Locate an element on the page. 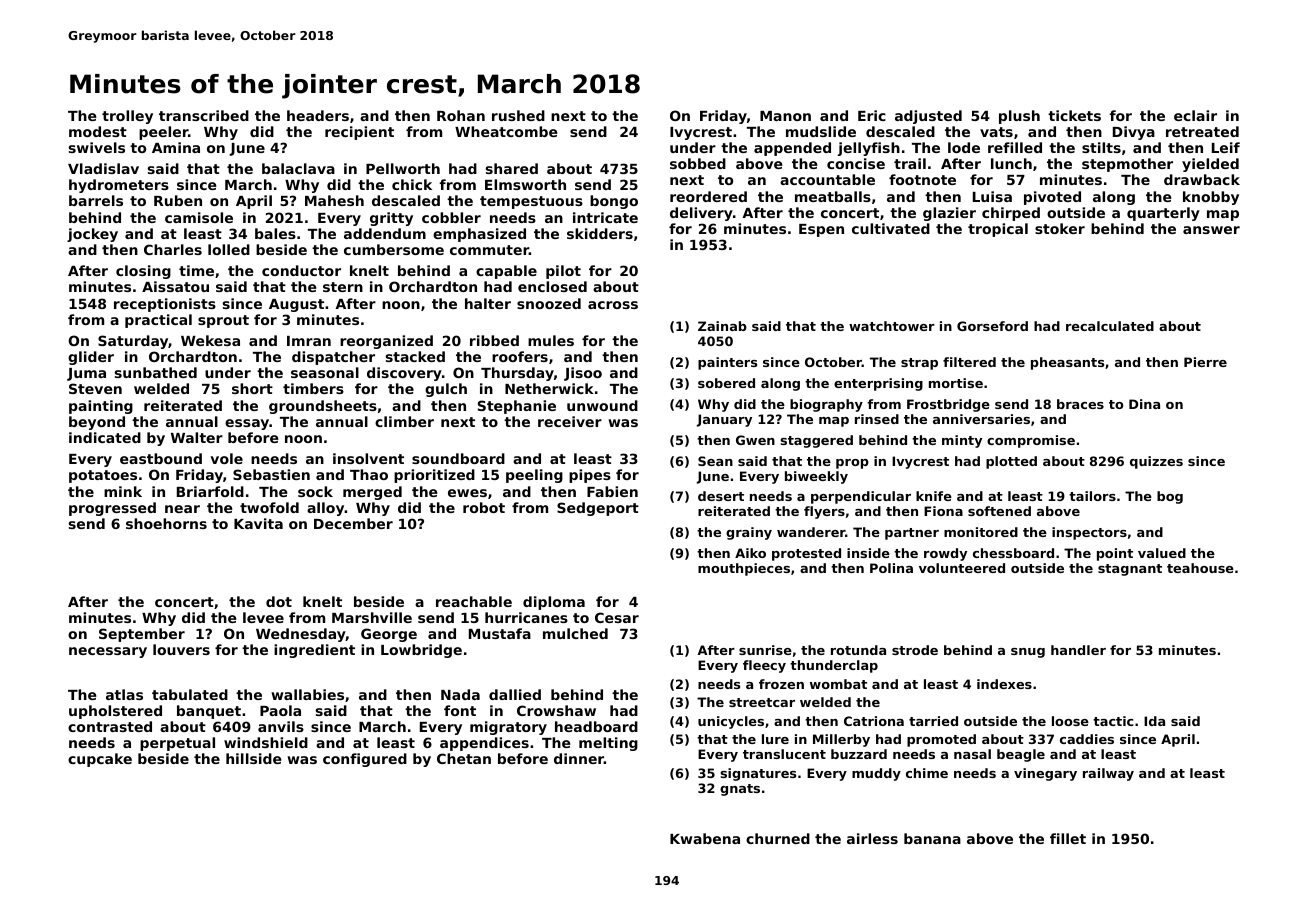 This page has height=924, width=1308. stilts is located at coordinates (1101, 147).
